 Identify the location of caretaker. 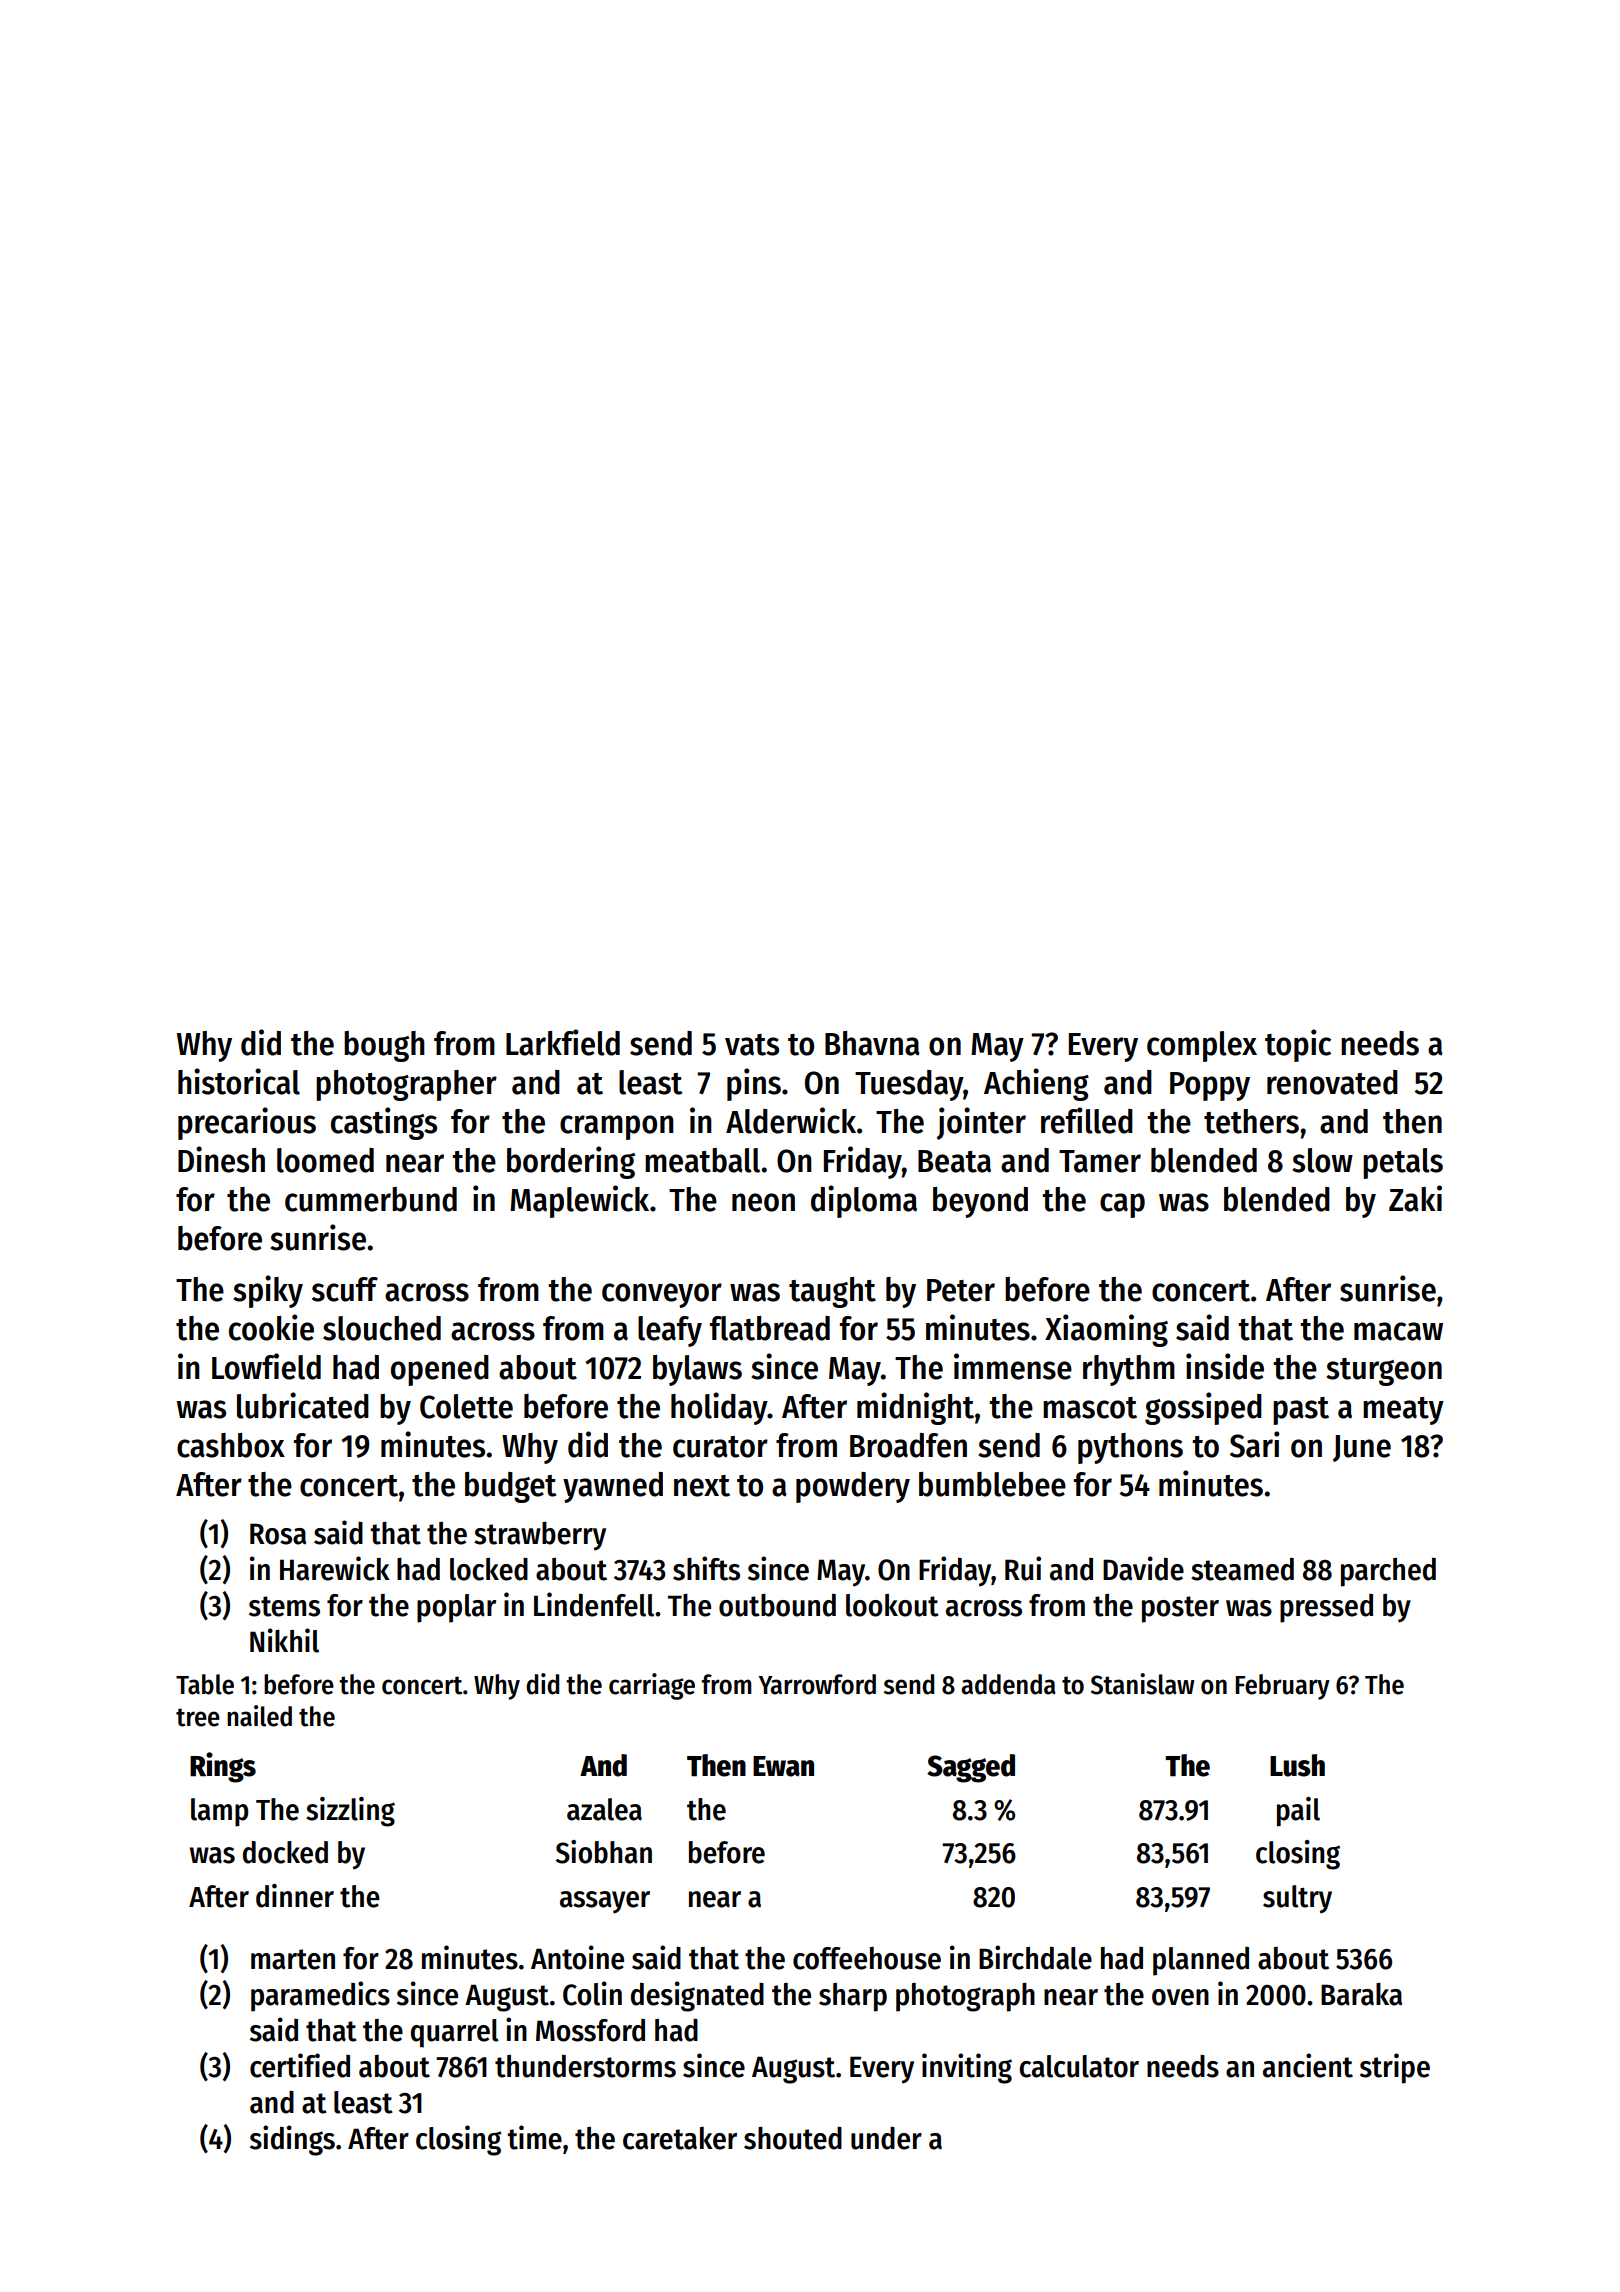
(680, 2138).
